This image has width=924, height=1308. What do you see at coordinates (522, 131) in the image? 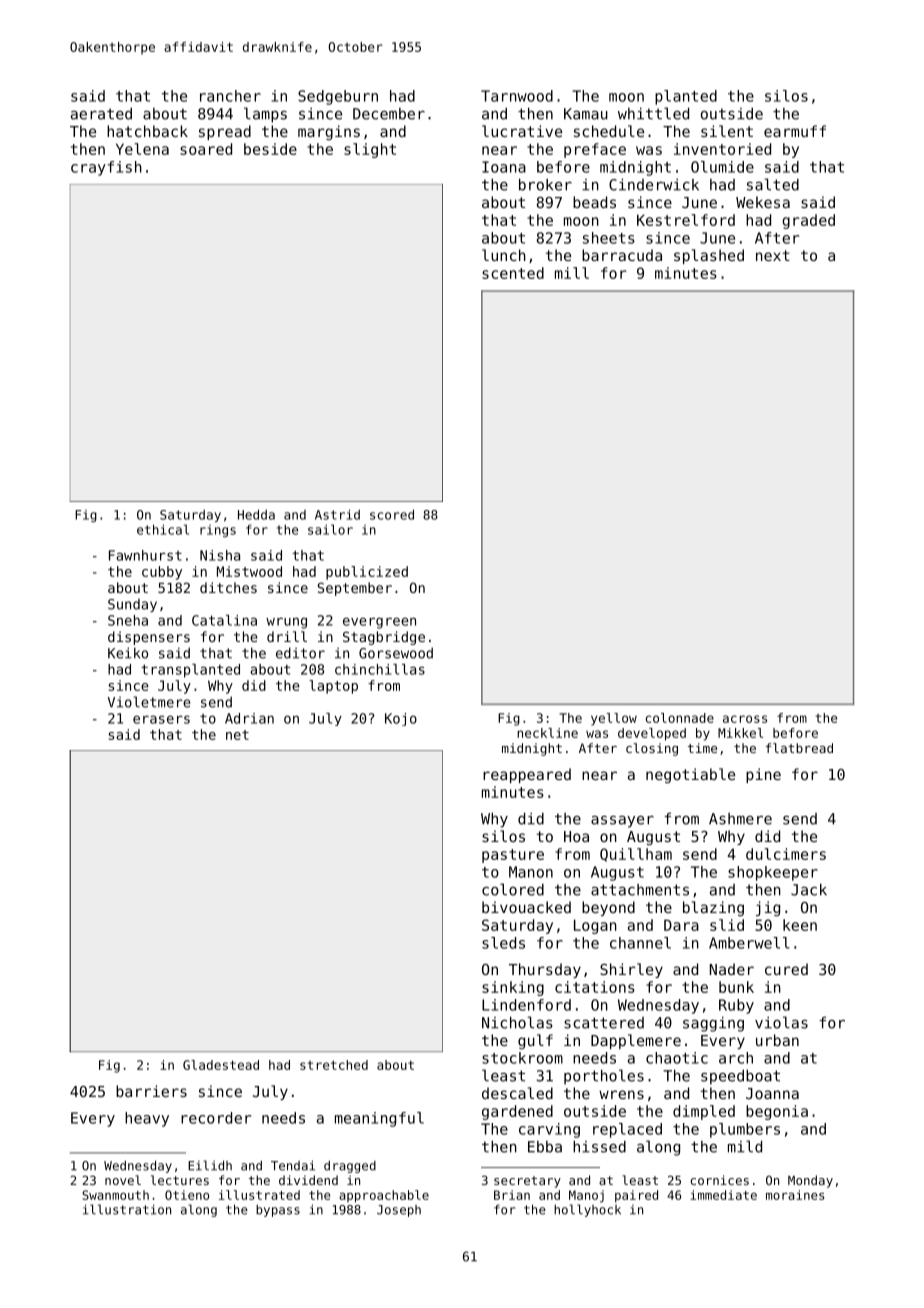
I see `lucrative` at bounding box center [522, 131].
